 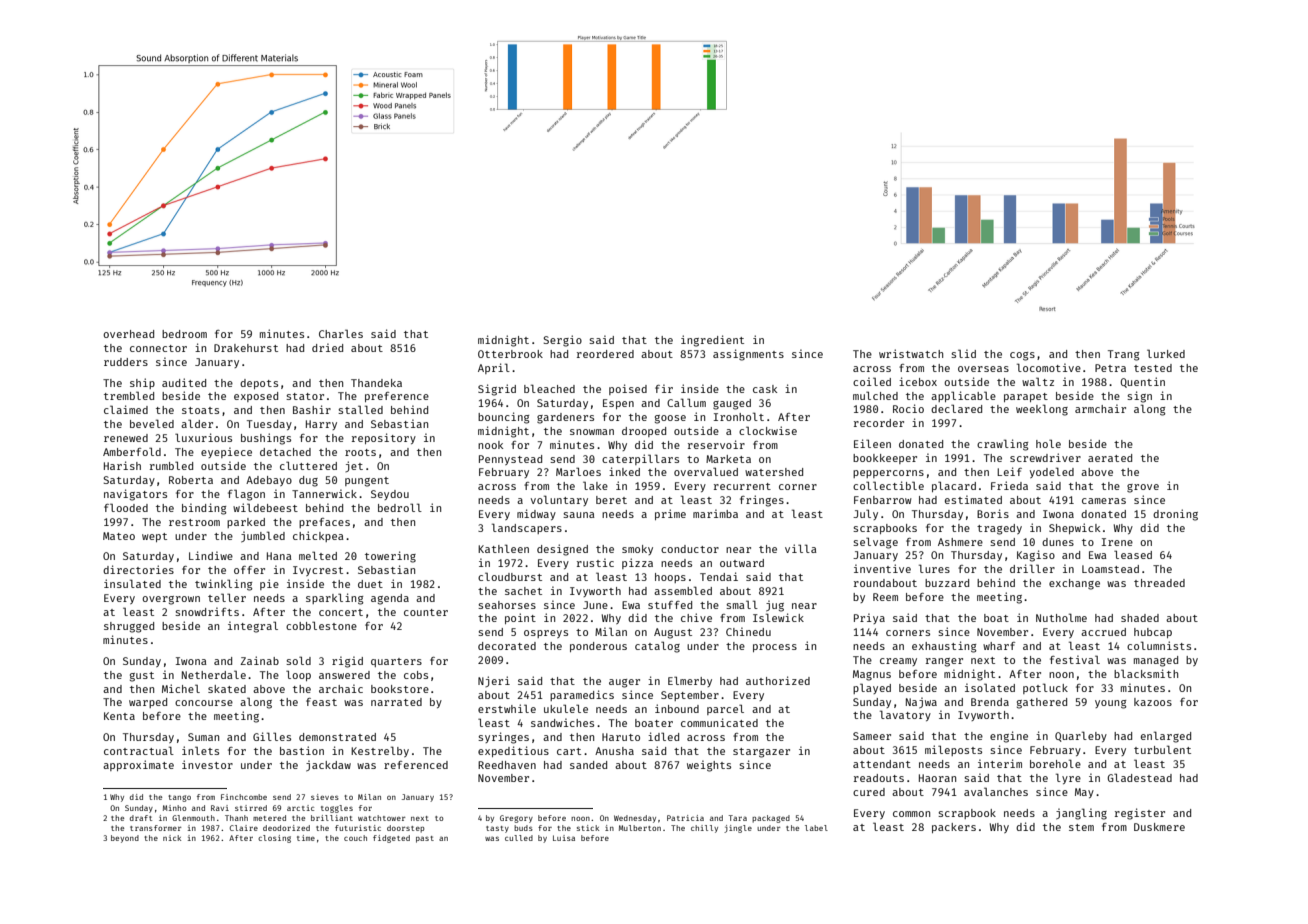 I want to click on declared, so click(x=956, y=408).
